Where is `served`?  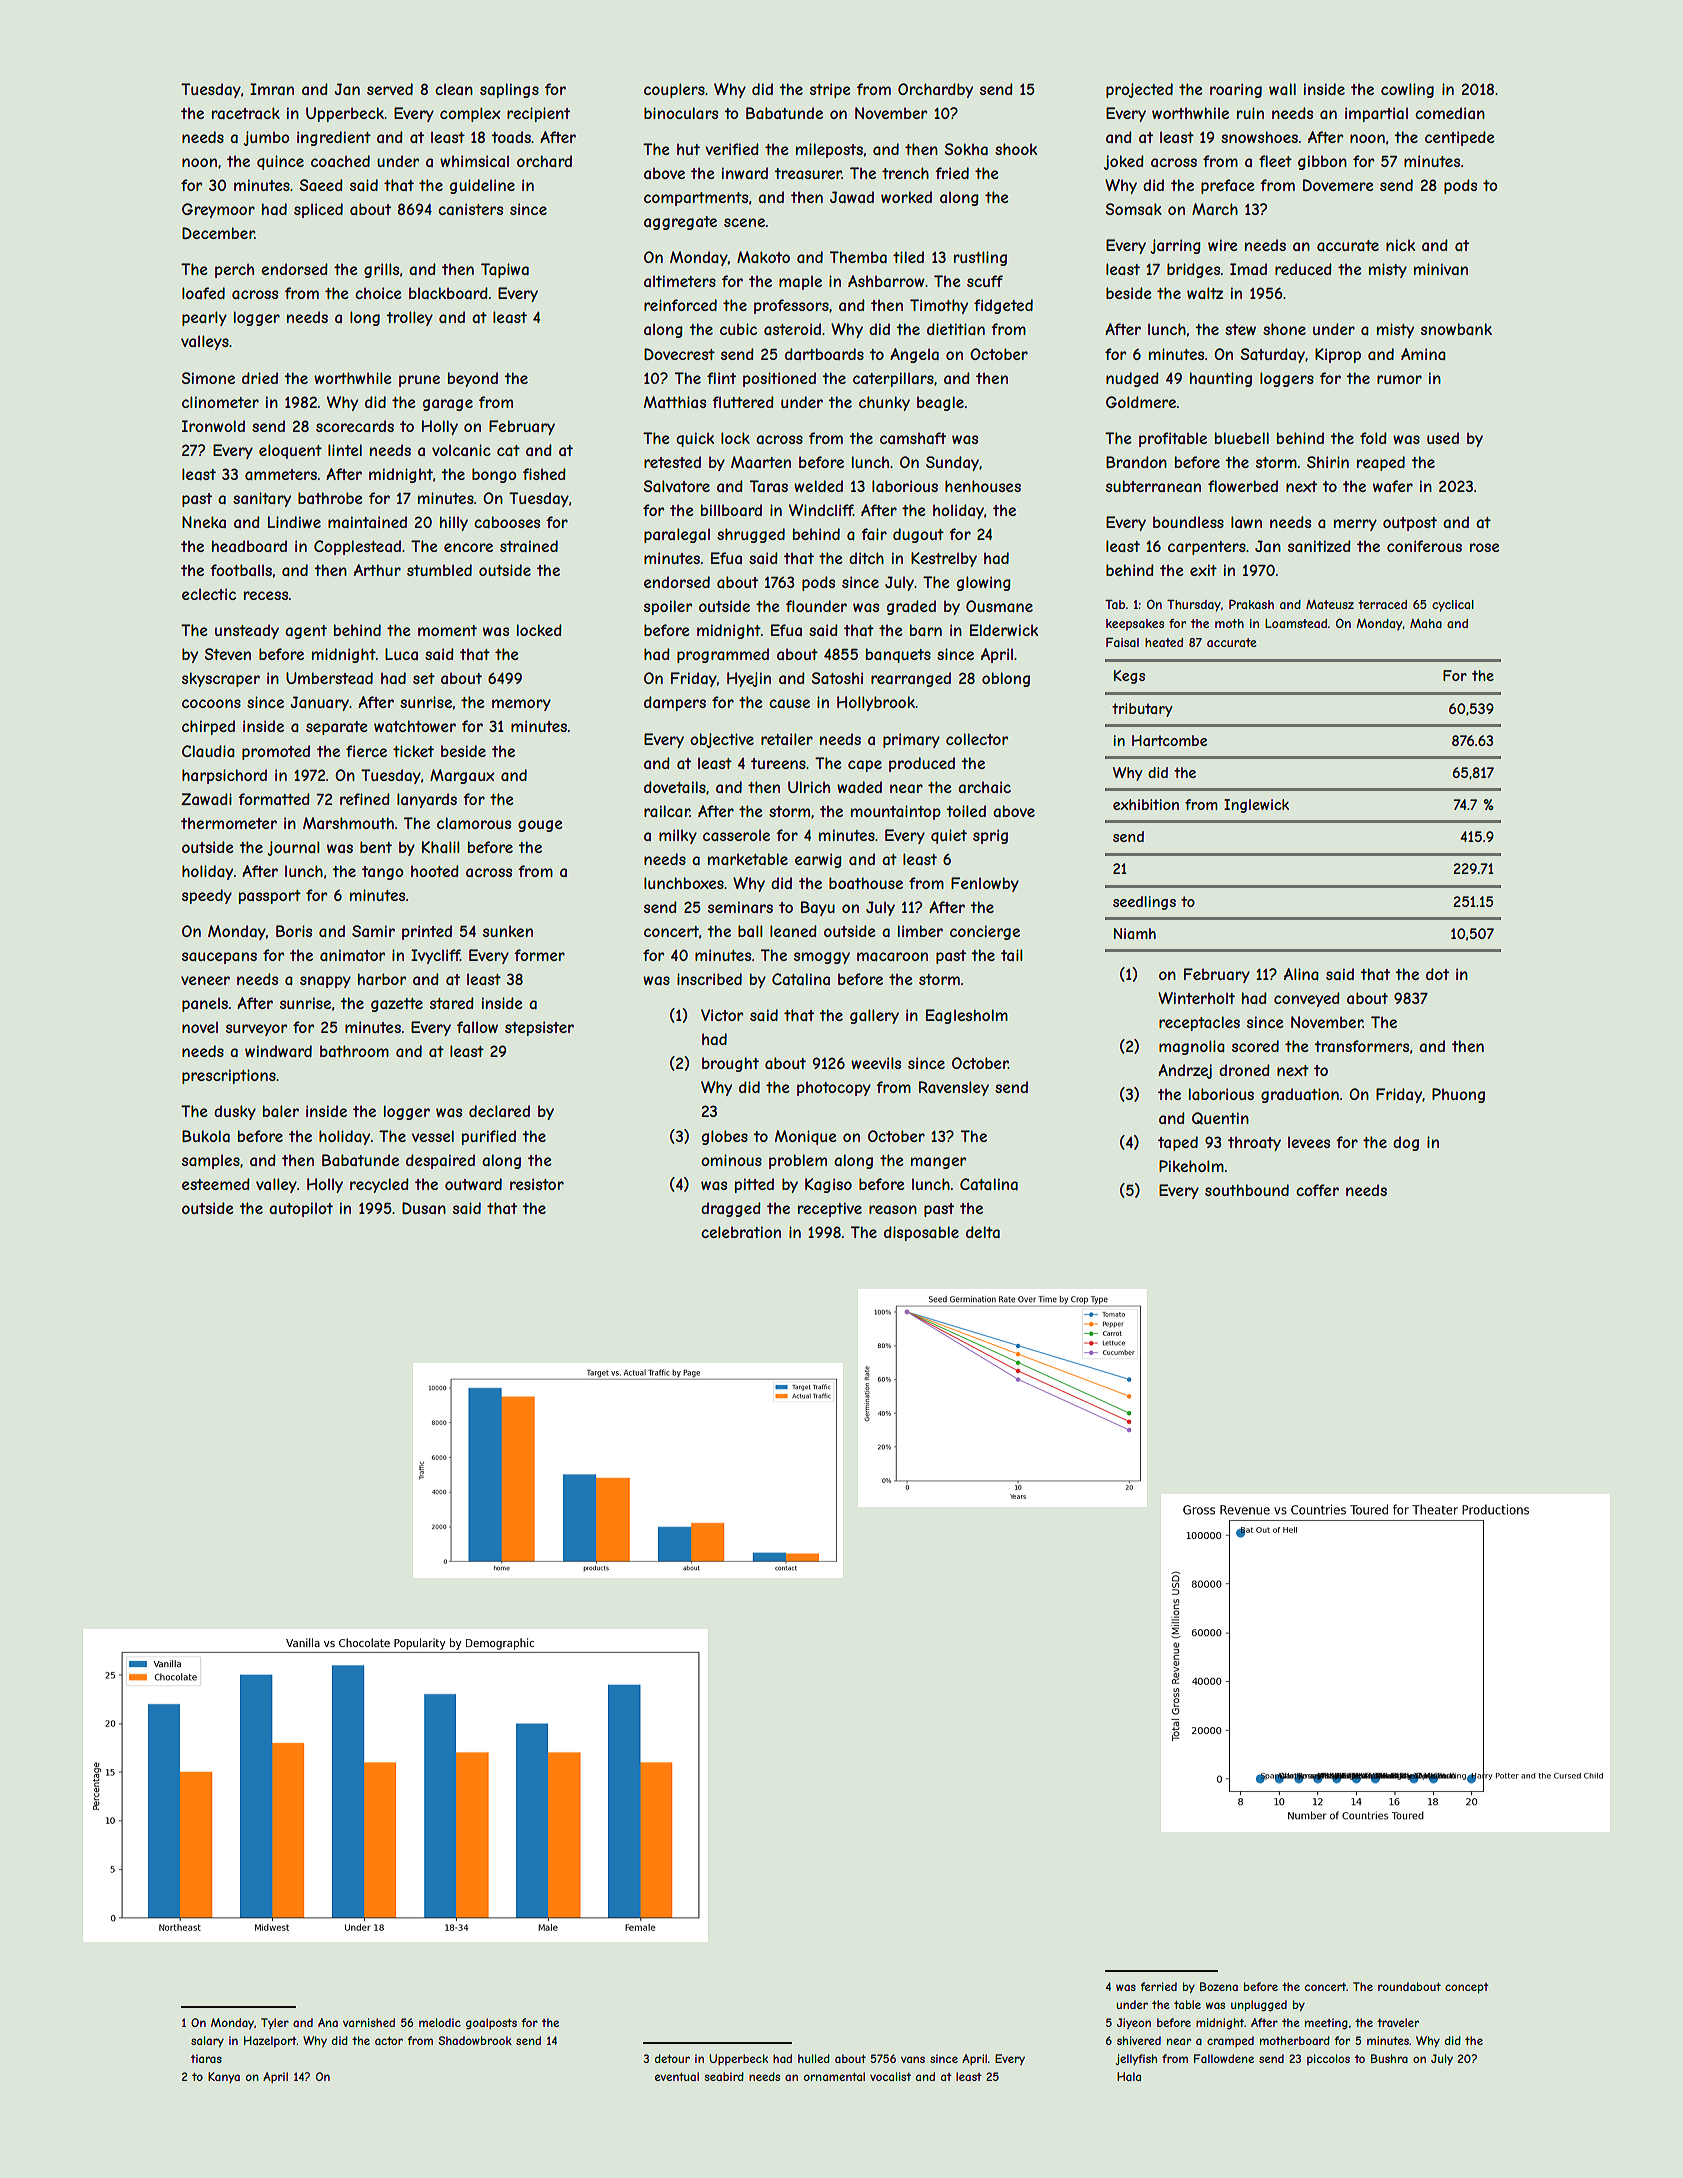 served is located at coordinates (390, 89).
